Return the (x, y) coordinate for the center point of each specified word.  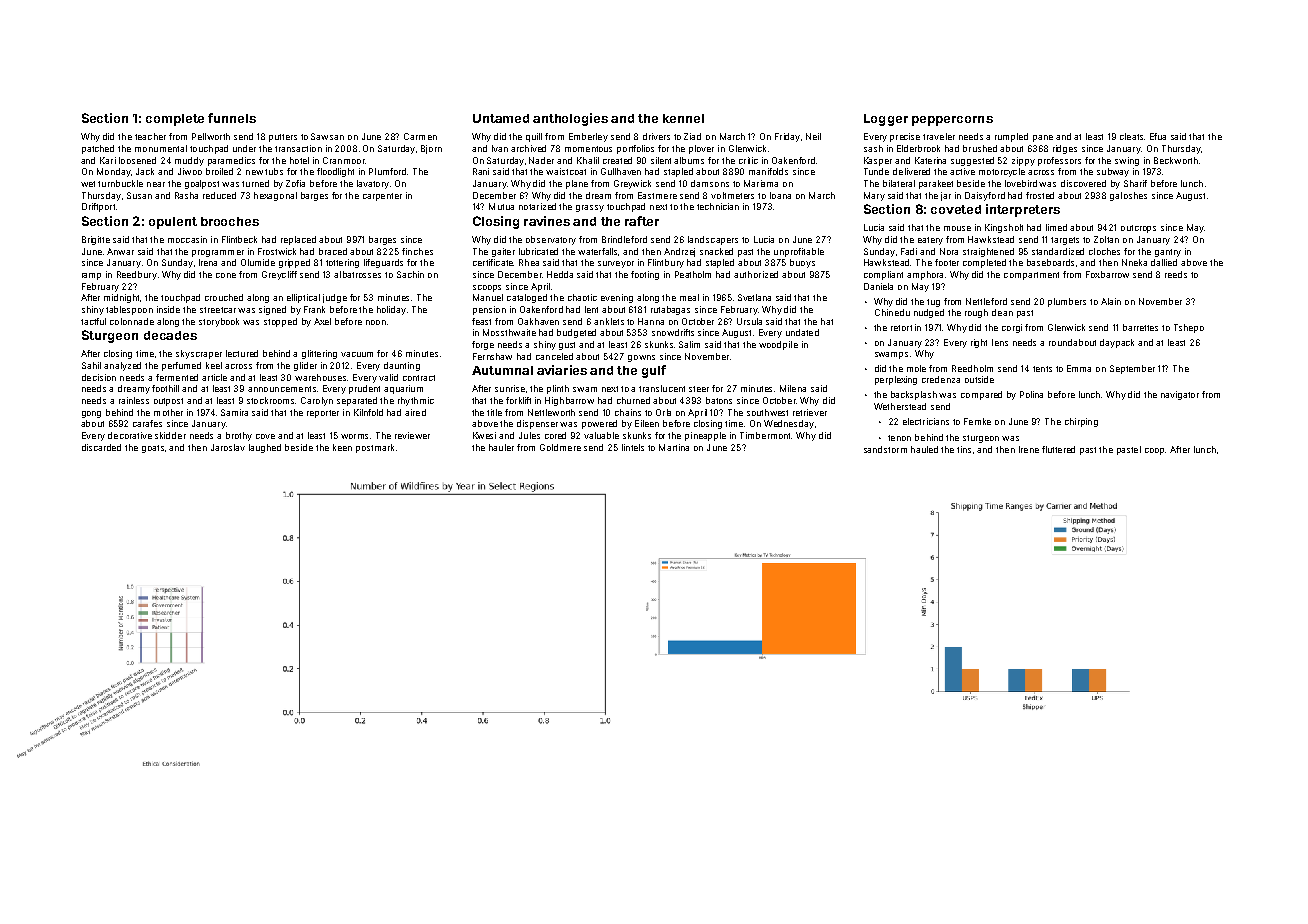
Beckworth (1176, 160)
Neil (813, 136)
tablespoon (129, 310)
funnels (232, 118)
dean (1002, 312)
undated (802, 332)
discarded (101, 447)
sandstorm (885, 449)
